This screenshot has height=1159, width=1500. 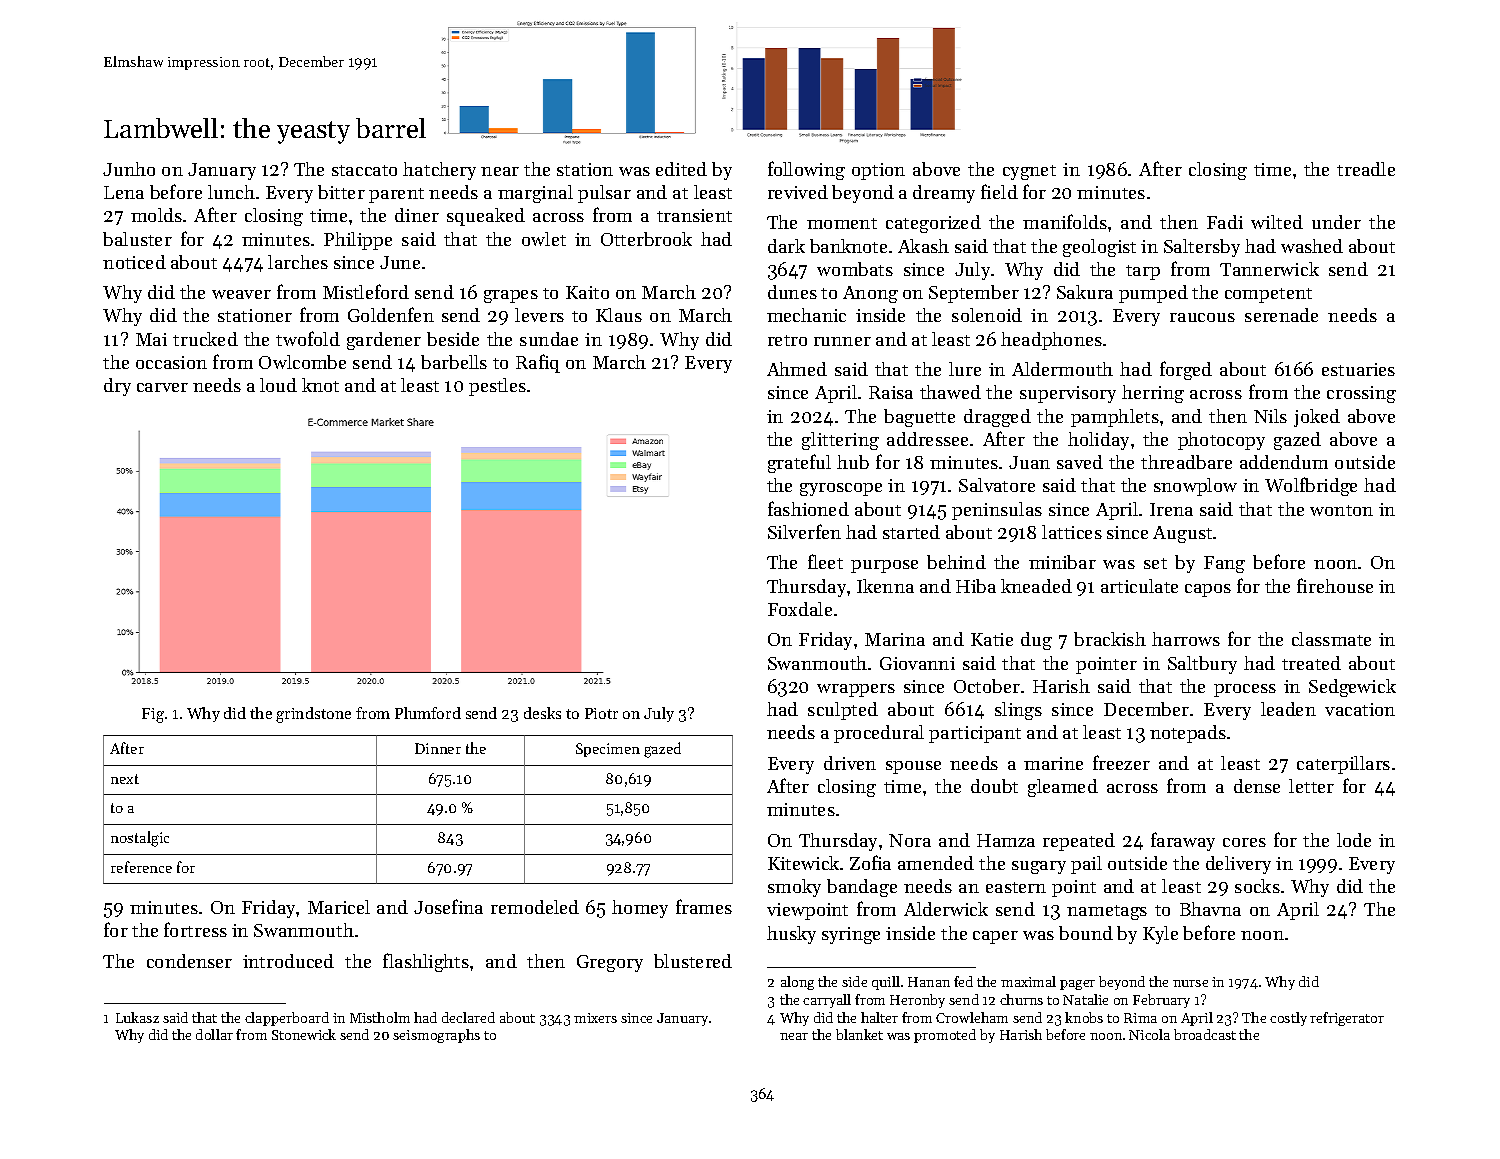 What do you see at coordinates (125, 779) in the screenshot?
I see `next` at bounding box center [125, 779].
